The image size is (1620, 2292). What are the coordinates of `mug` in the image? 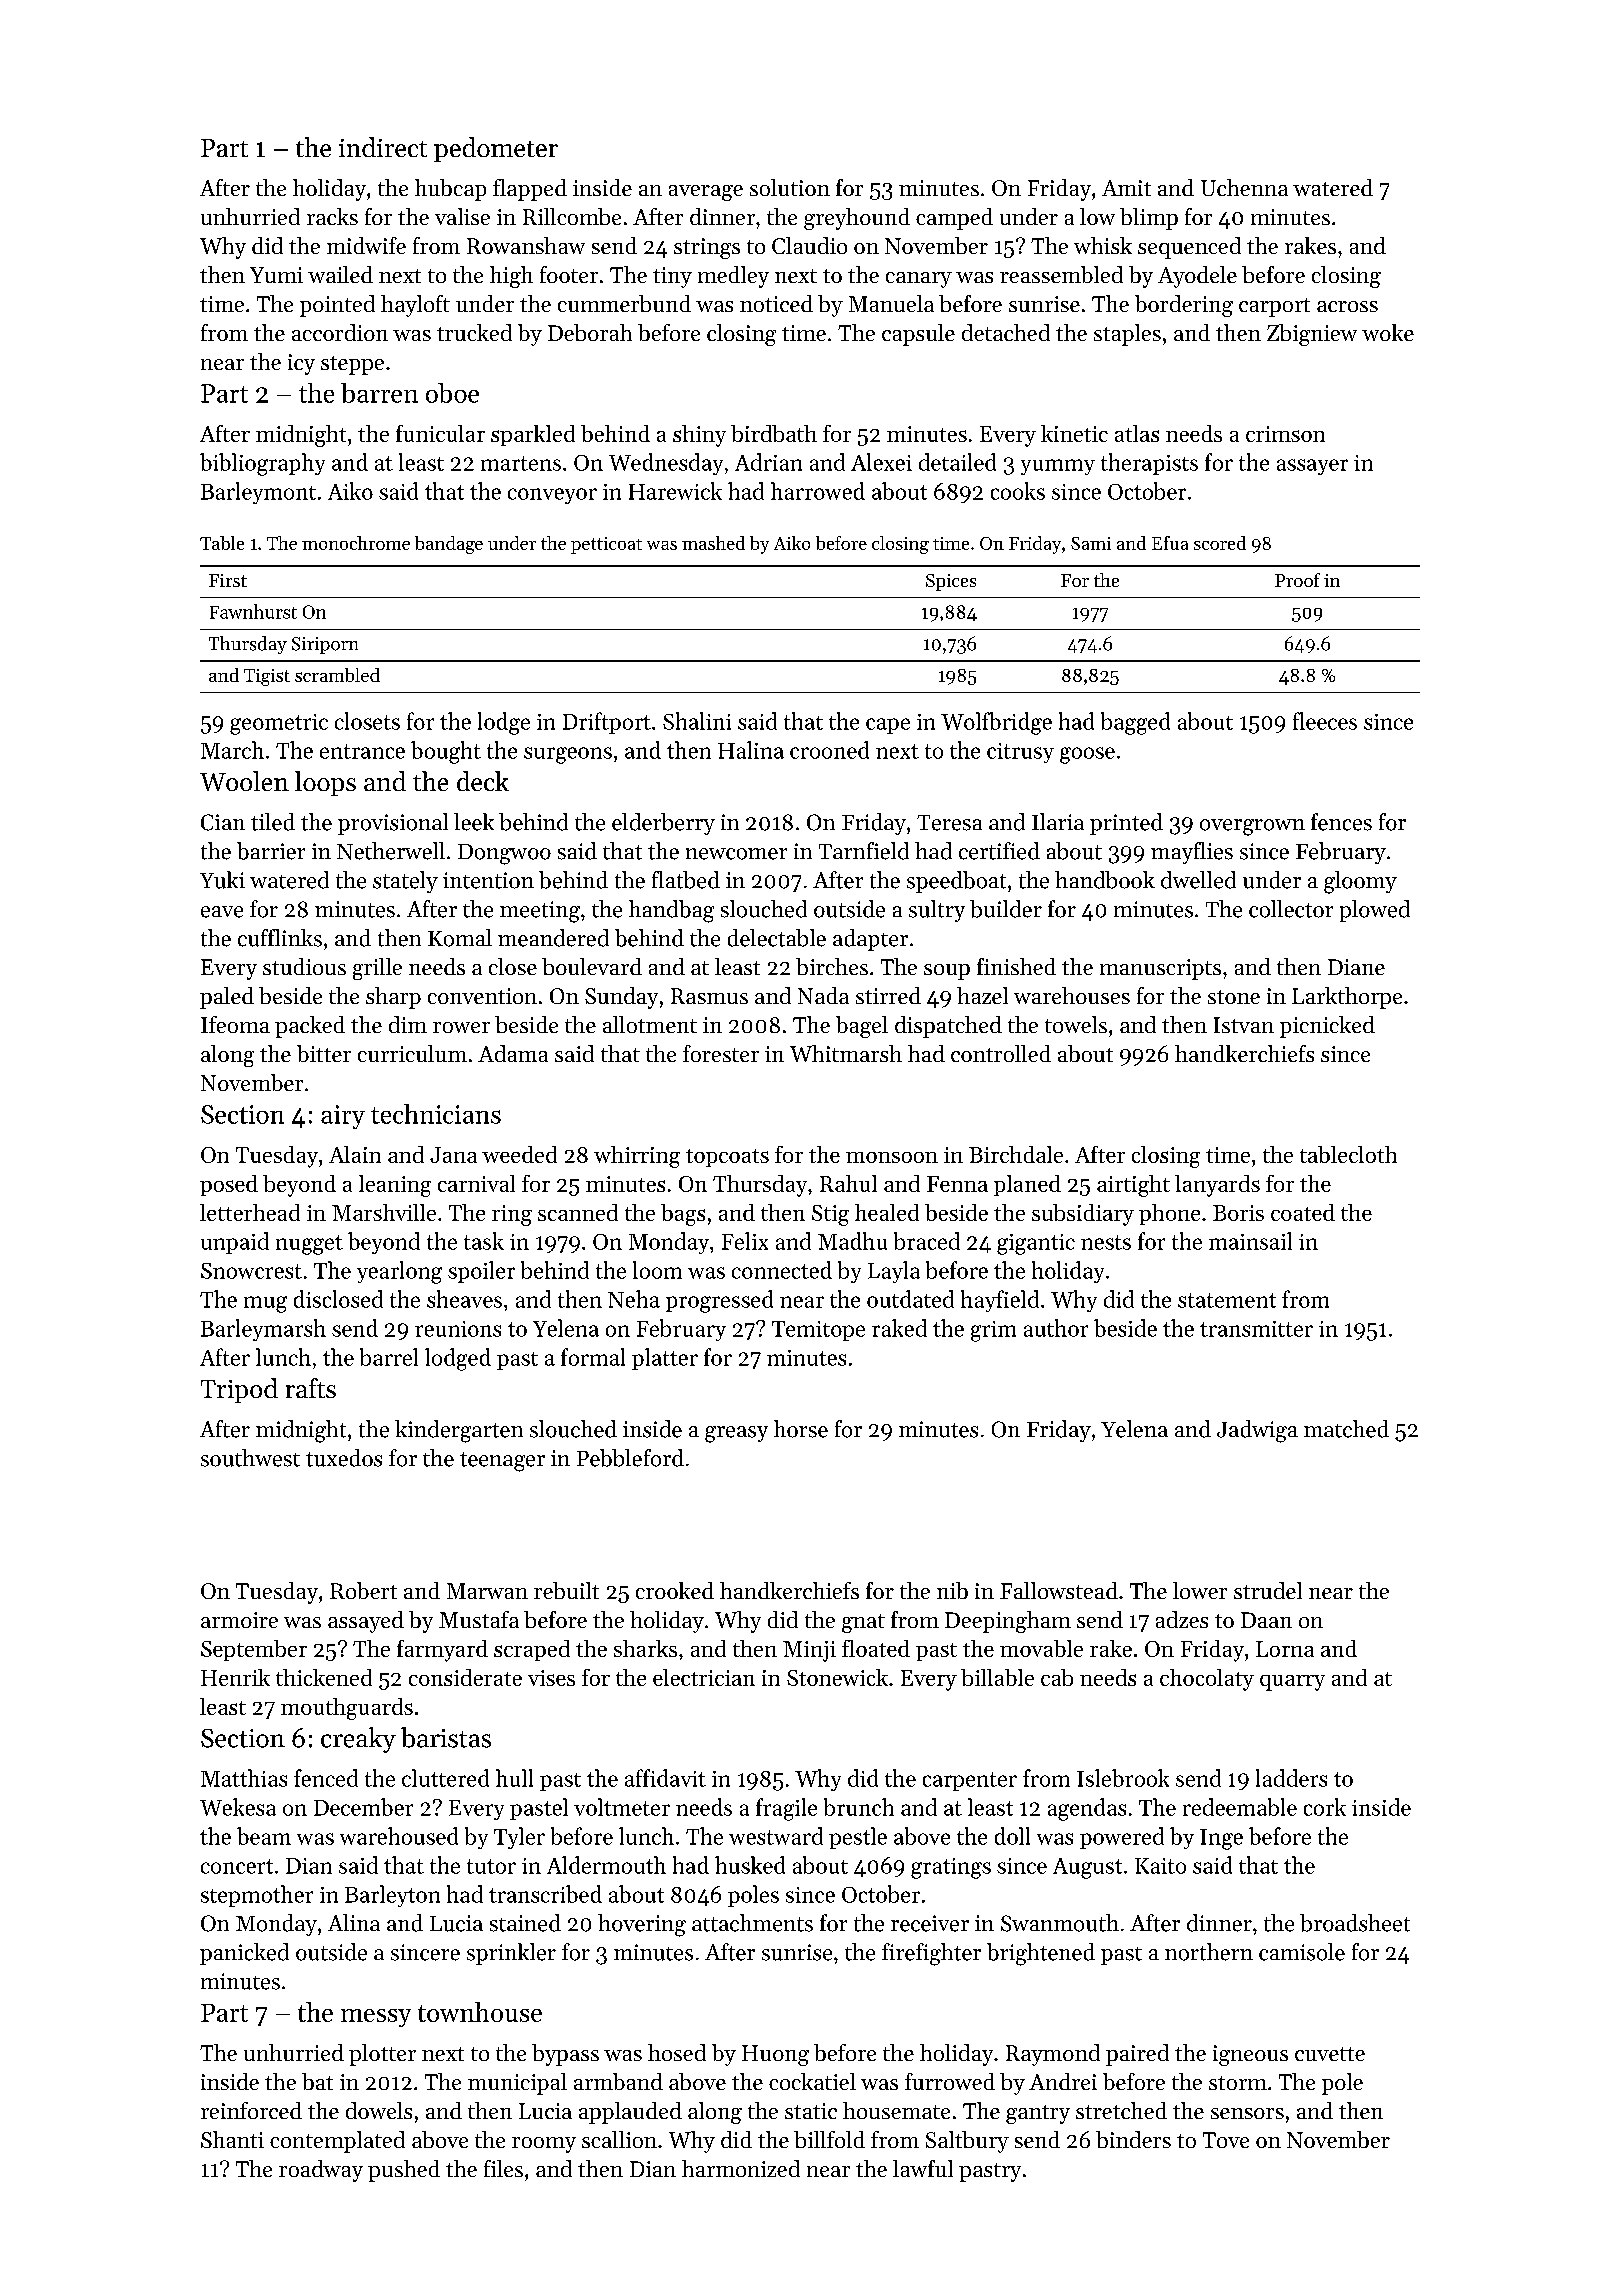 It's located at (265, 1304).
